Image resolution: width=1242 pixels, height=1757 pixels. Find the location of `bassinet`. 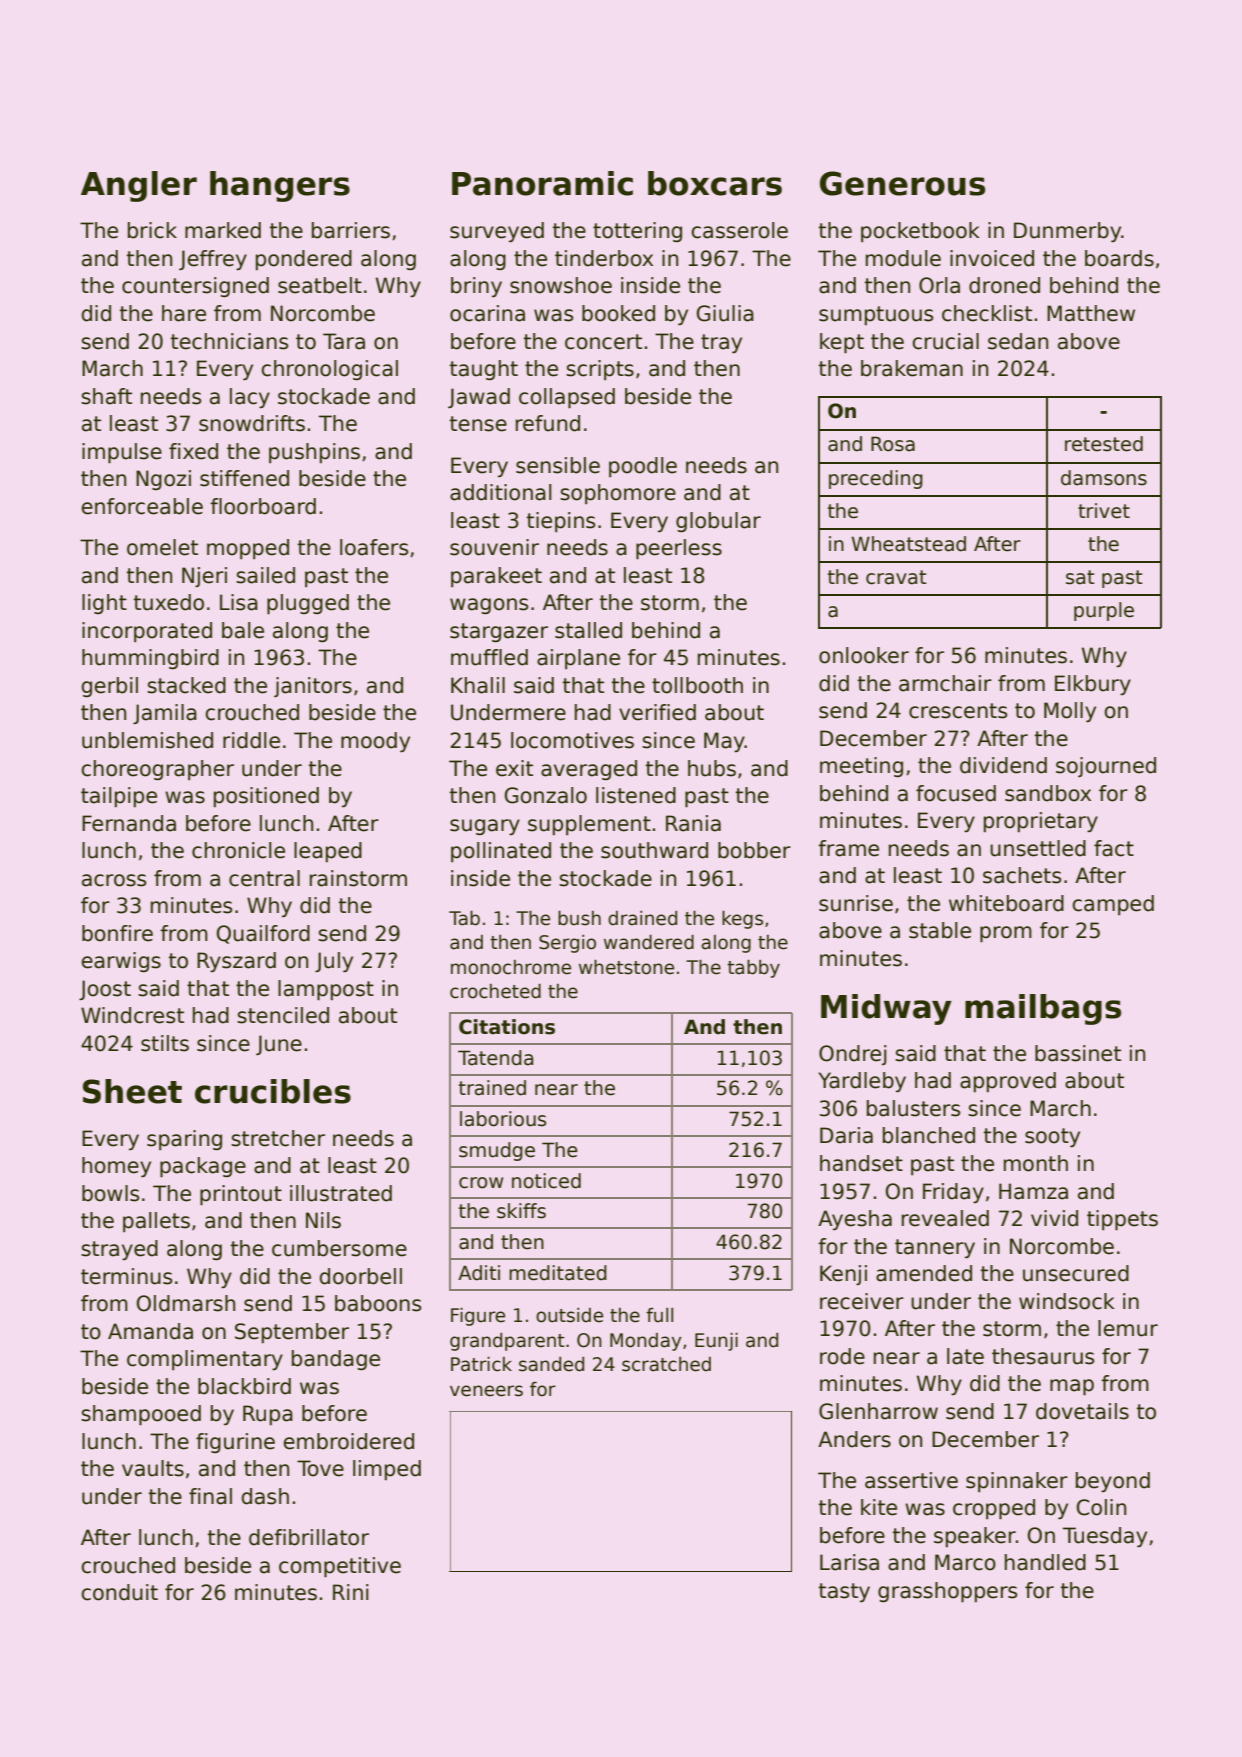

bassinet is located at coordinates (1078, 1053).
